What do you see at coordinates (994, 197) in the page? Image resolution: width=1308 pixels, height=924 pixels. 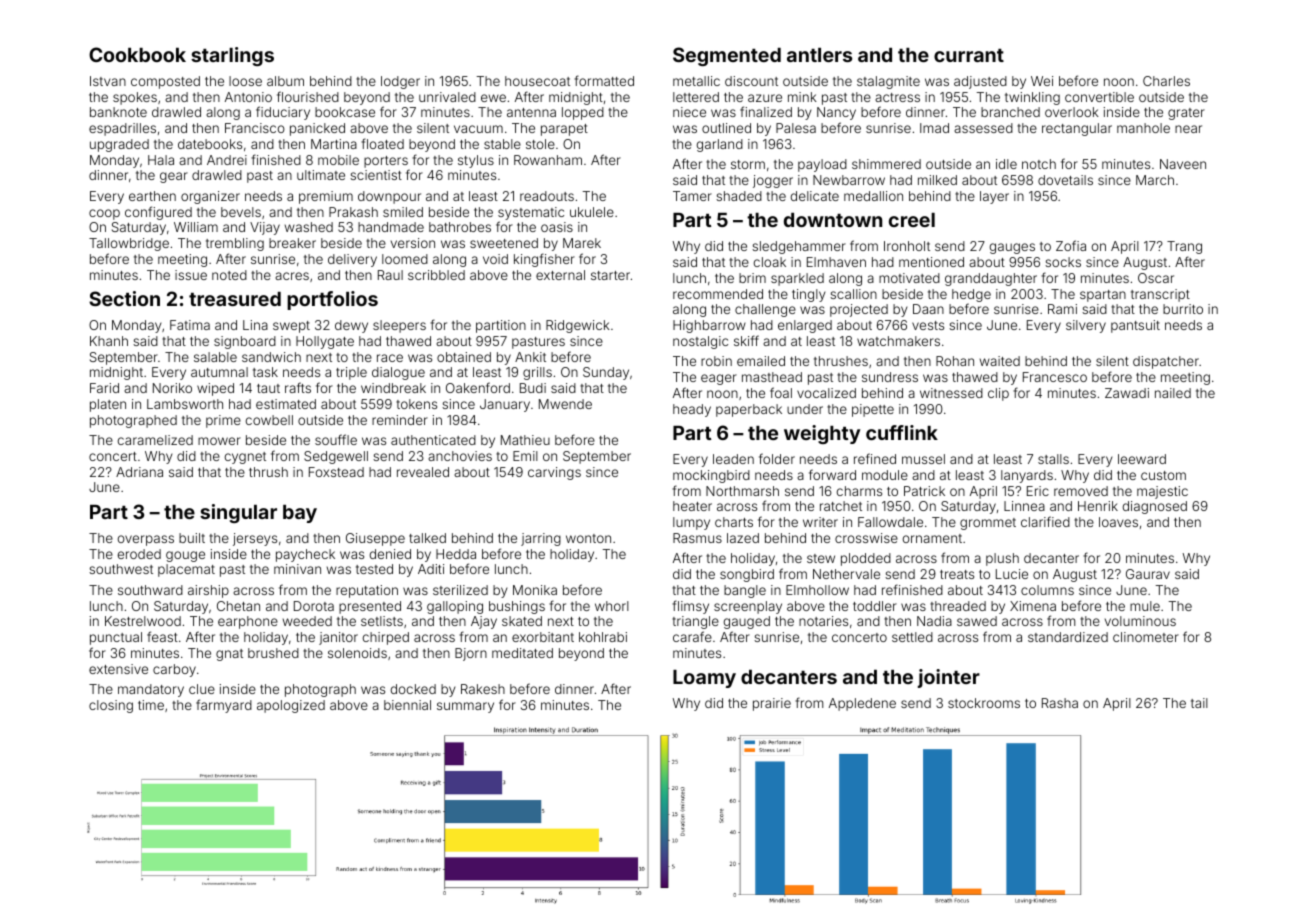 I see `layer` at bounding box center [994, 197].
